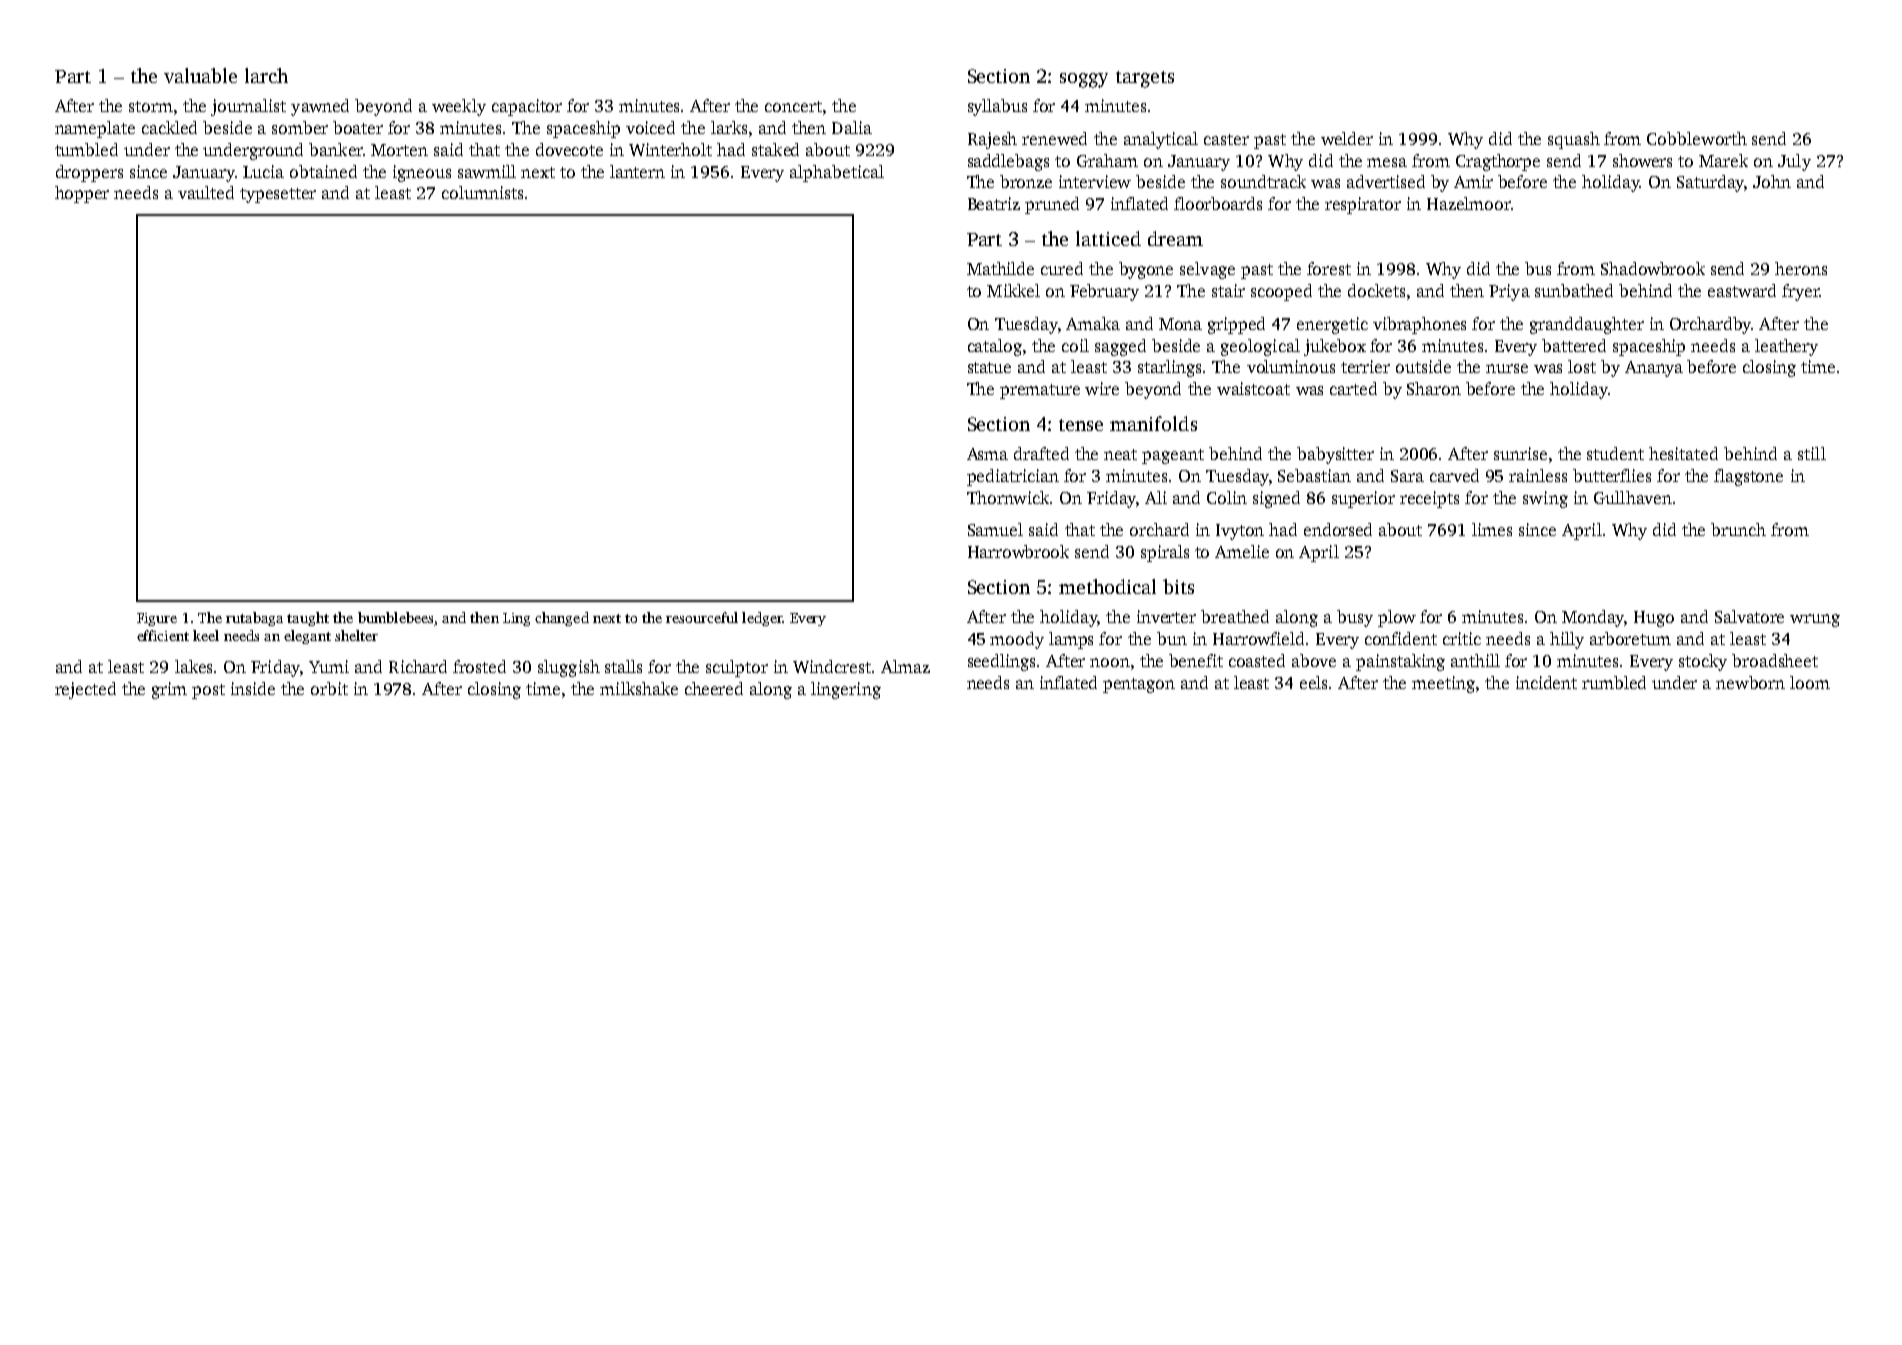 The image size is (1902, 1345). I want to click on wrung, so click(1815, 620).
